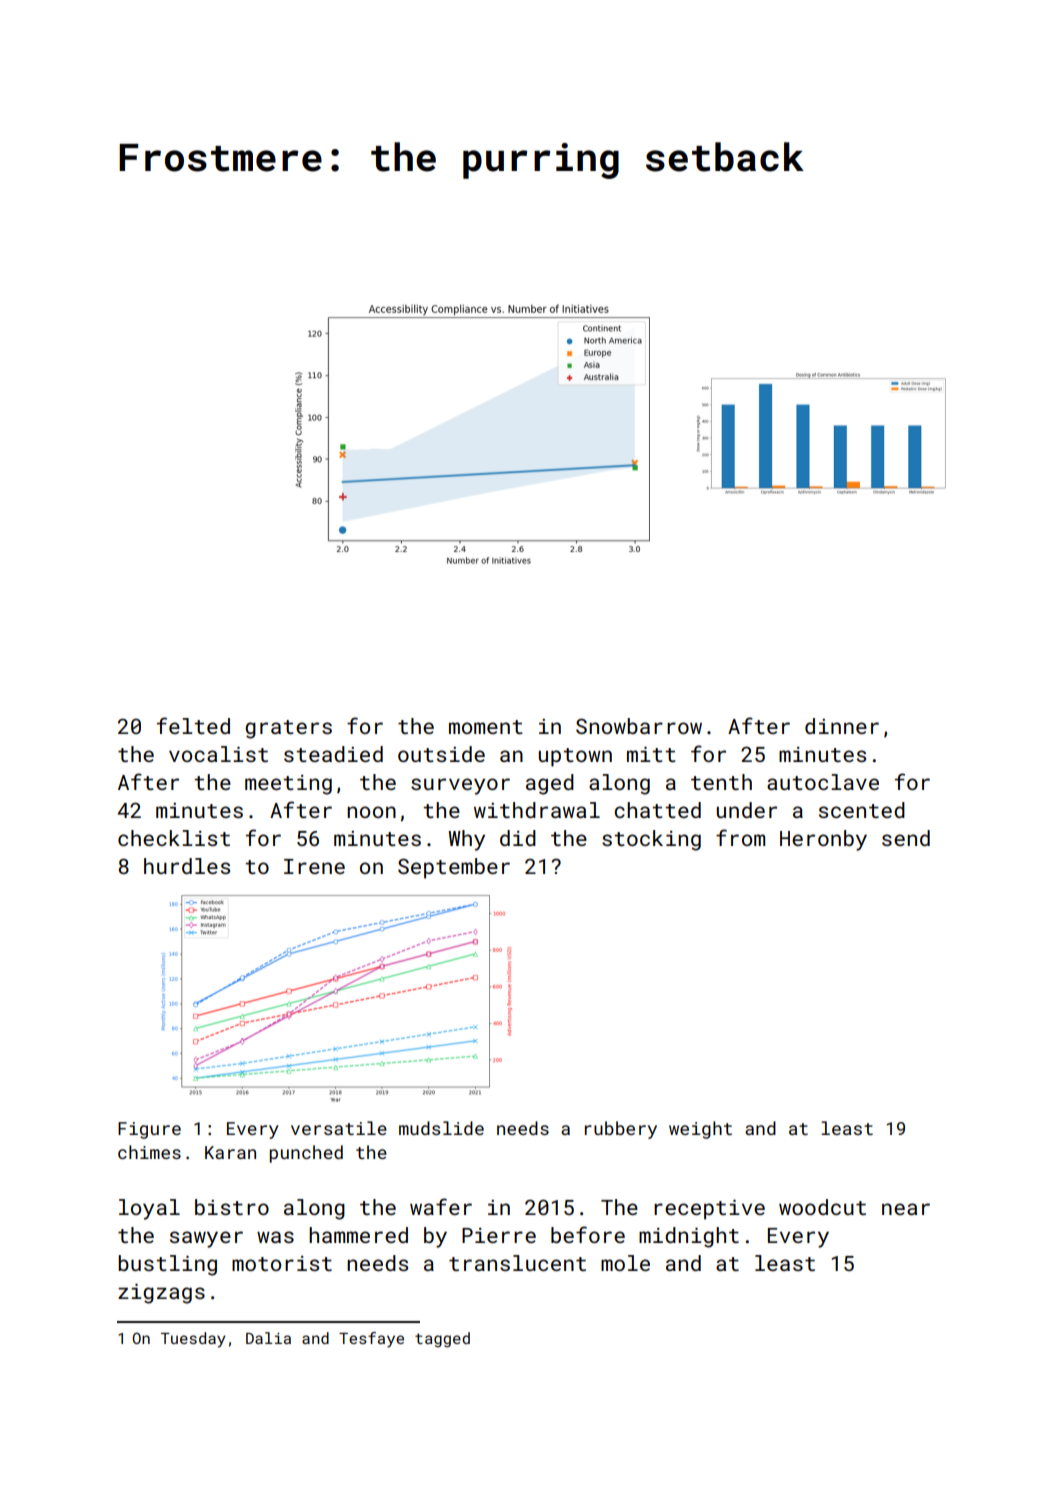  Describe the element at coordinates (625, 1263) in the page. I see `mole` at that location.
